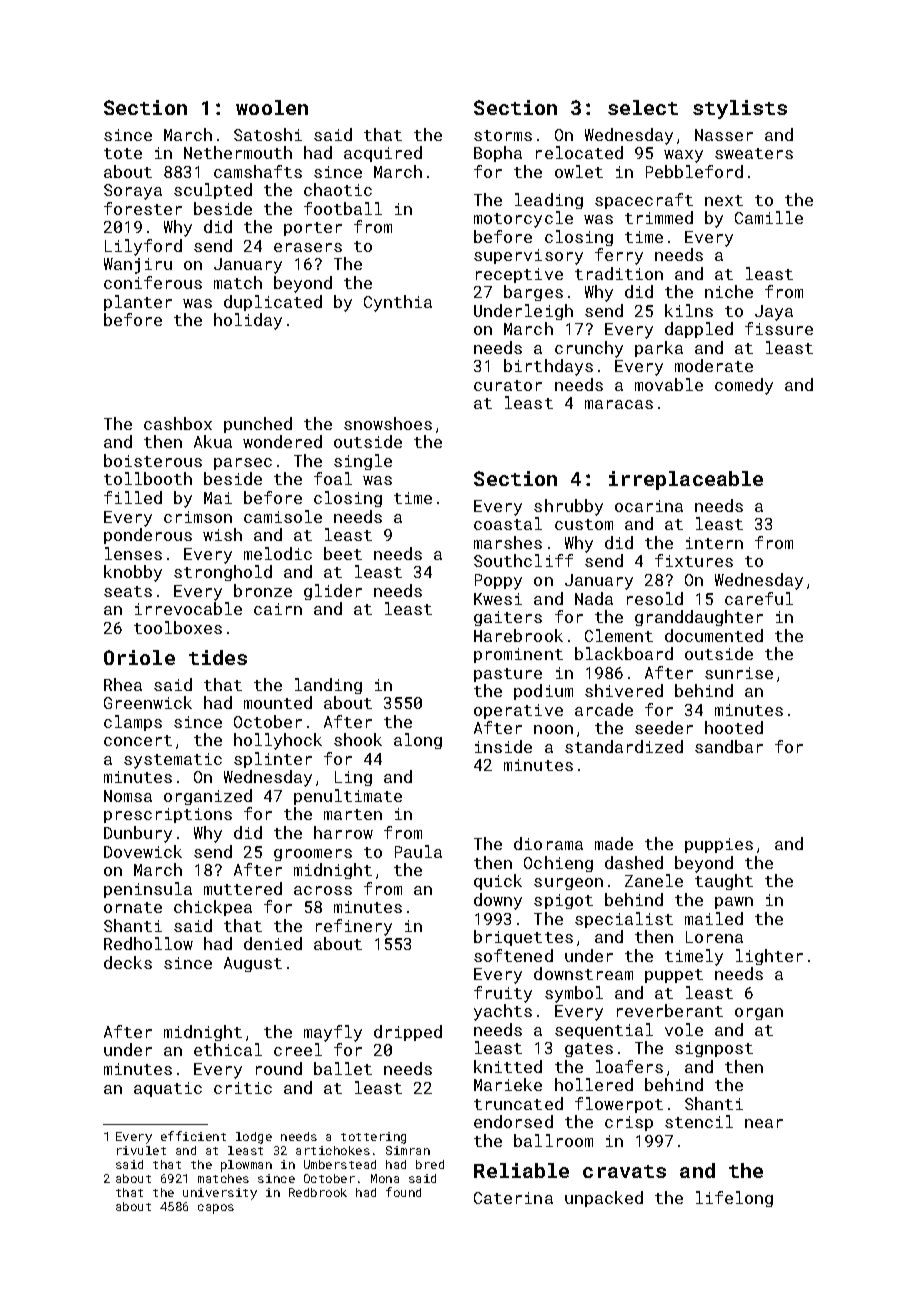 The image size is (924, 1308). Describe the element at coordinates (143, 247) in the document. I see `Lilyford` at that location.
